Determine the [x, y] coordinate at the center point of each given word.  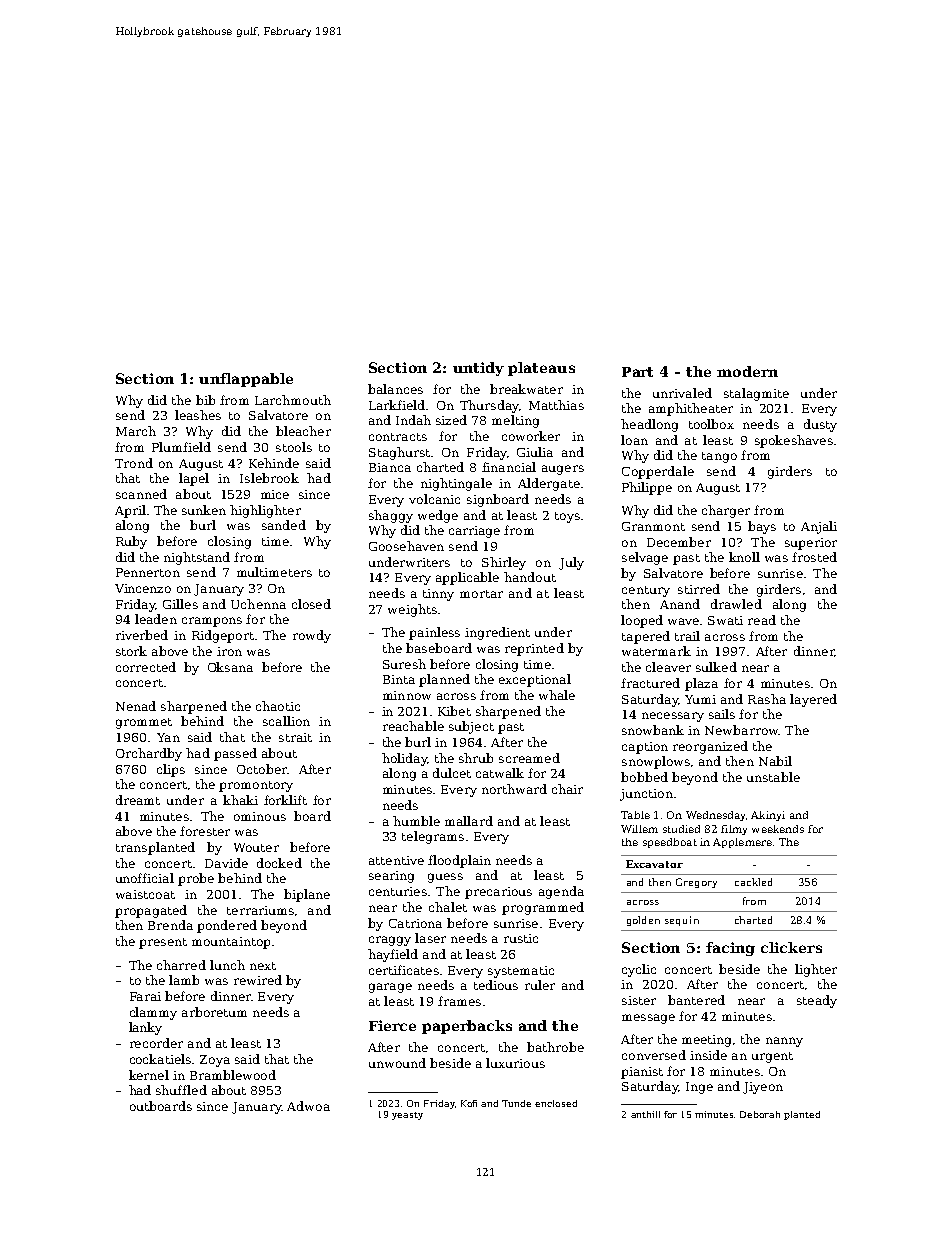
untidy [478, 369]
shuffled [181, 1090]
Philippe [647, 488]
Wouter [256, 847]
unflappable [246, 380]
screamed [529, 758]
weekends [778, 829]
